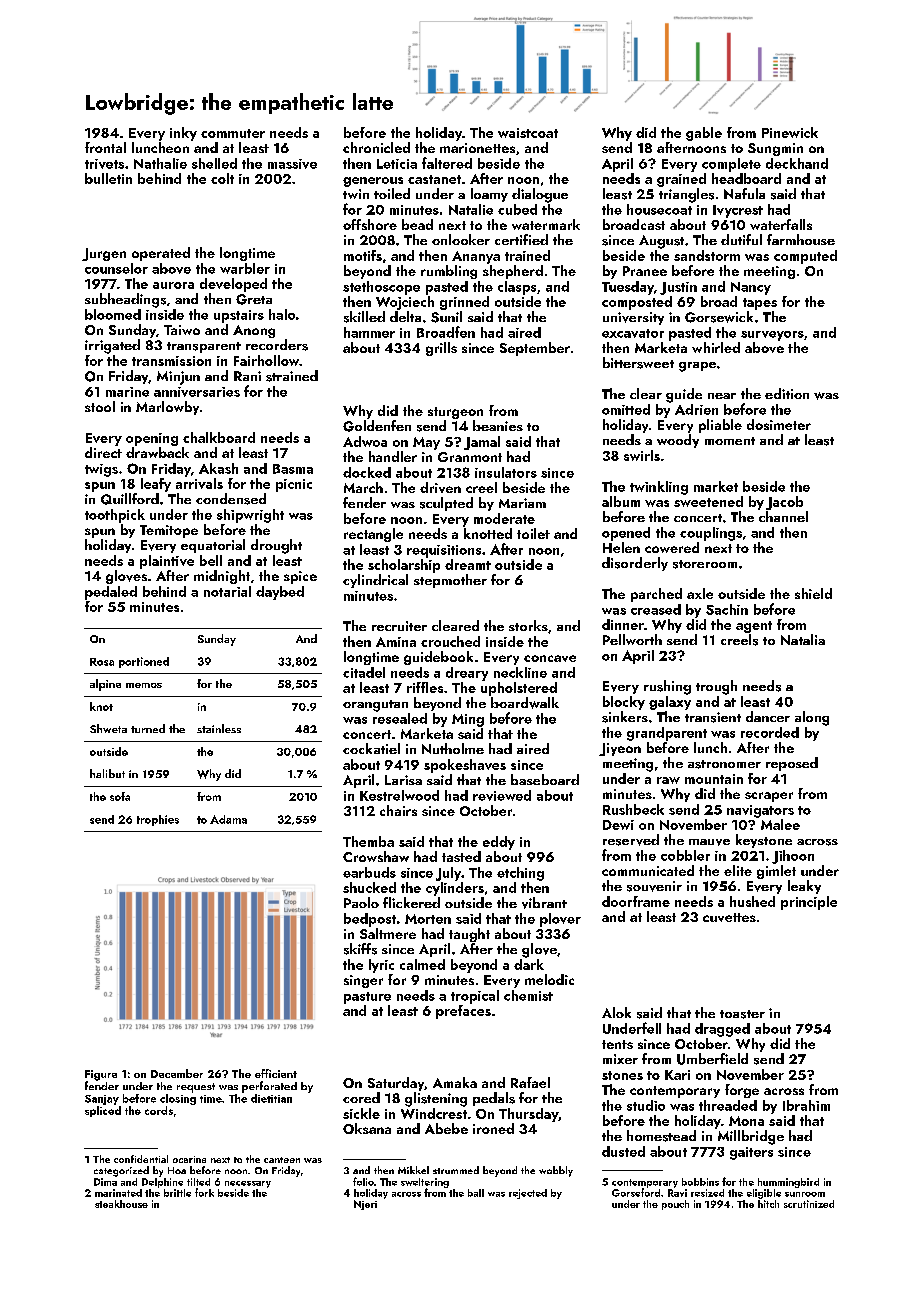 The height and width of the screenshot is (1308, 924). What do you see at coordinates (632, 639) in the screenshot?
I see `Pellworth` at bounding box center [632, 639].
